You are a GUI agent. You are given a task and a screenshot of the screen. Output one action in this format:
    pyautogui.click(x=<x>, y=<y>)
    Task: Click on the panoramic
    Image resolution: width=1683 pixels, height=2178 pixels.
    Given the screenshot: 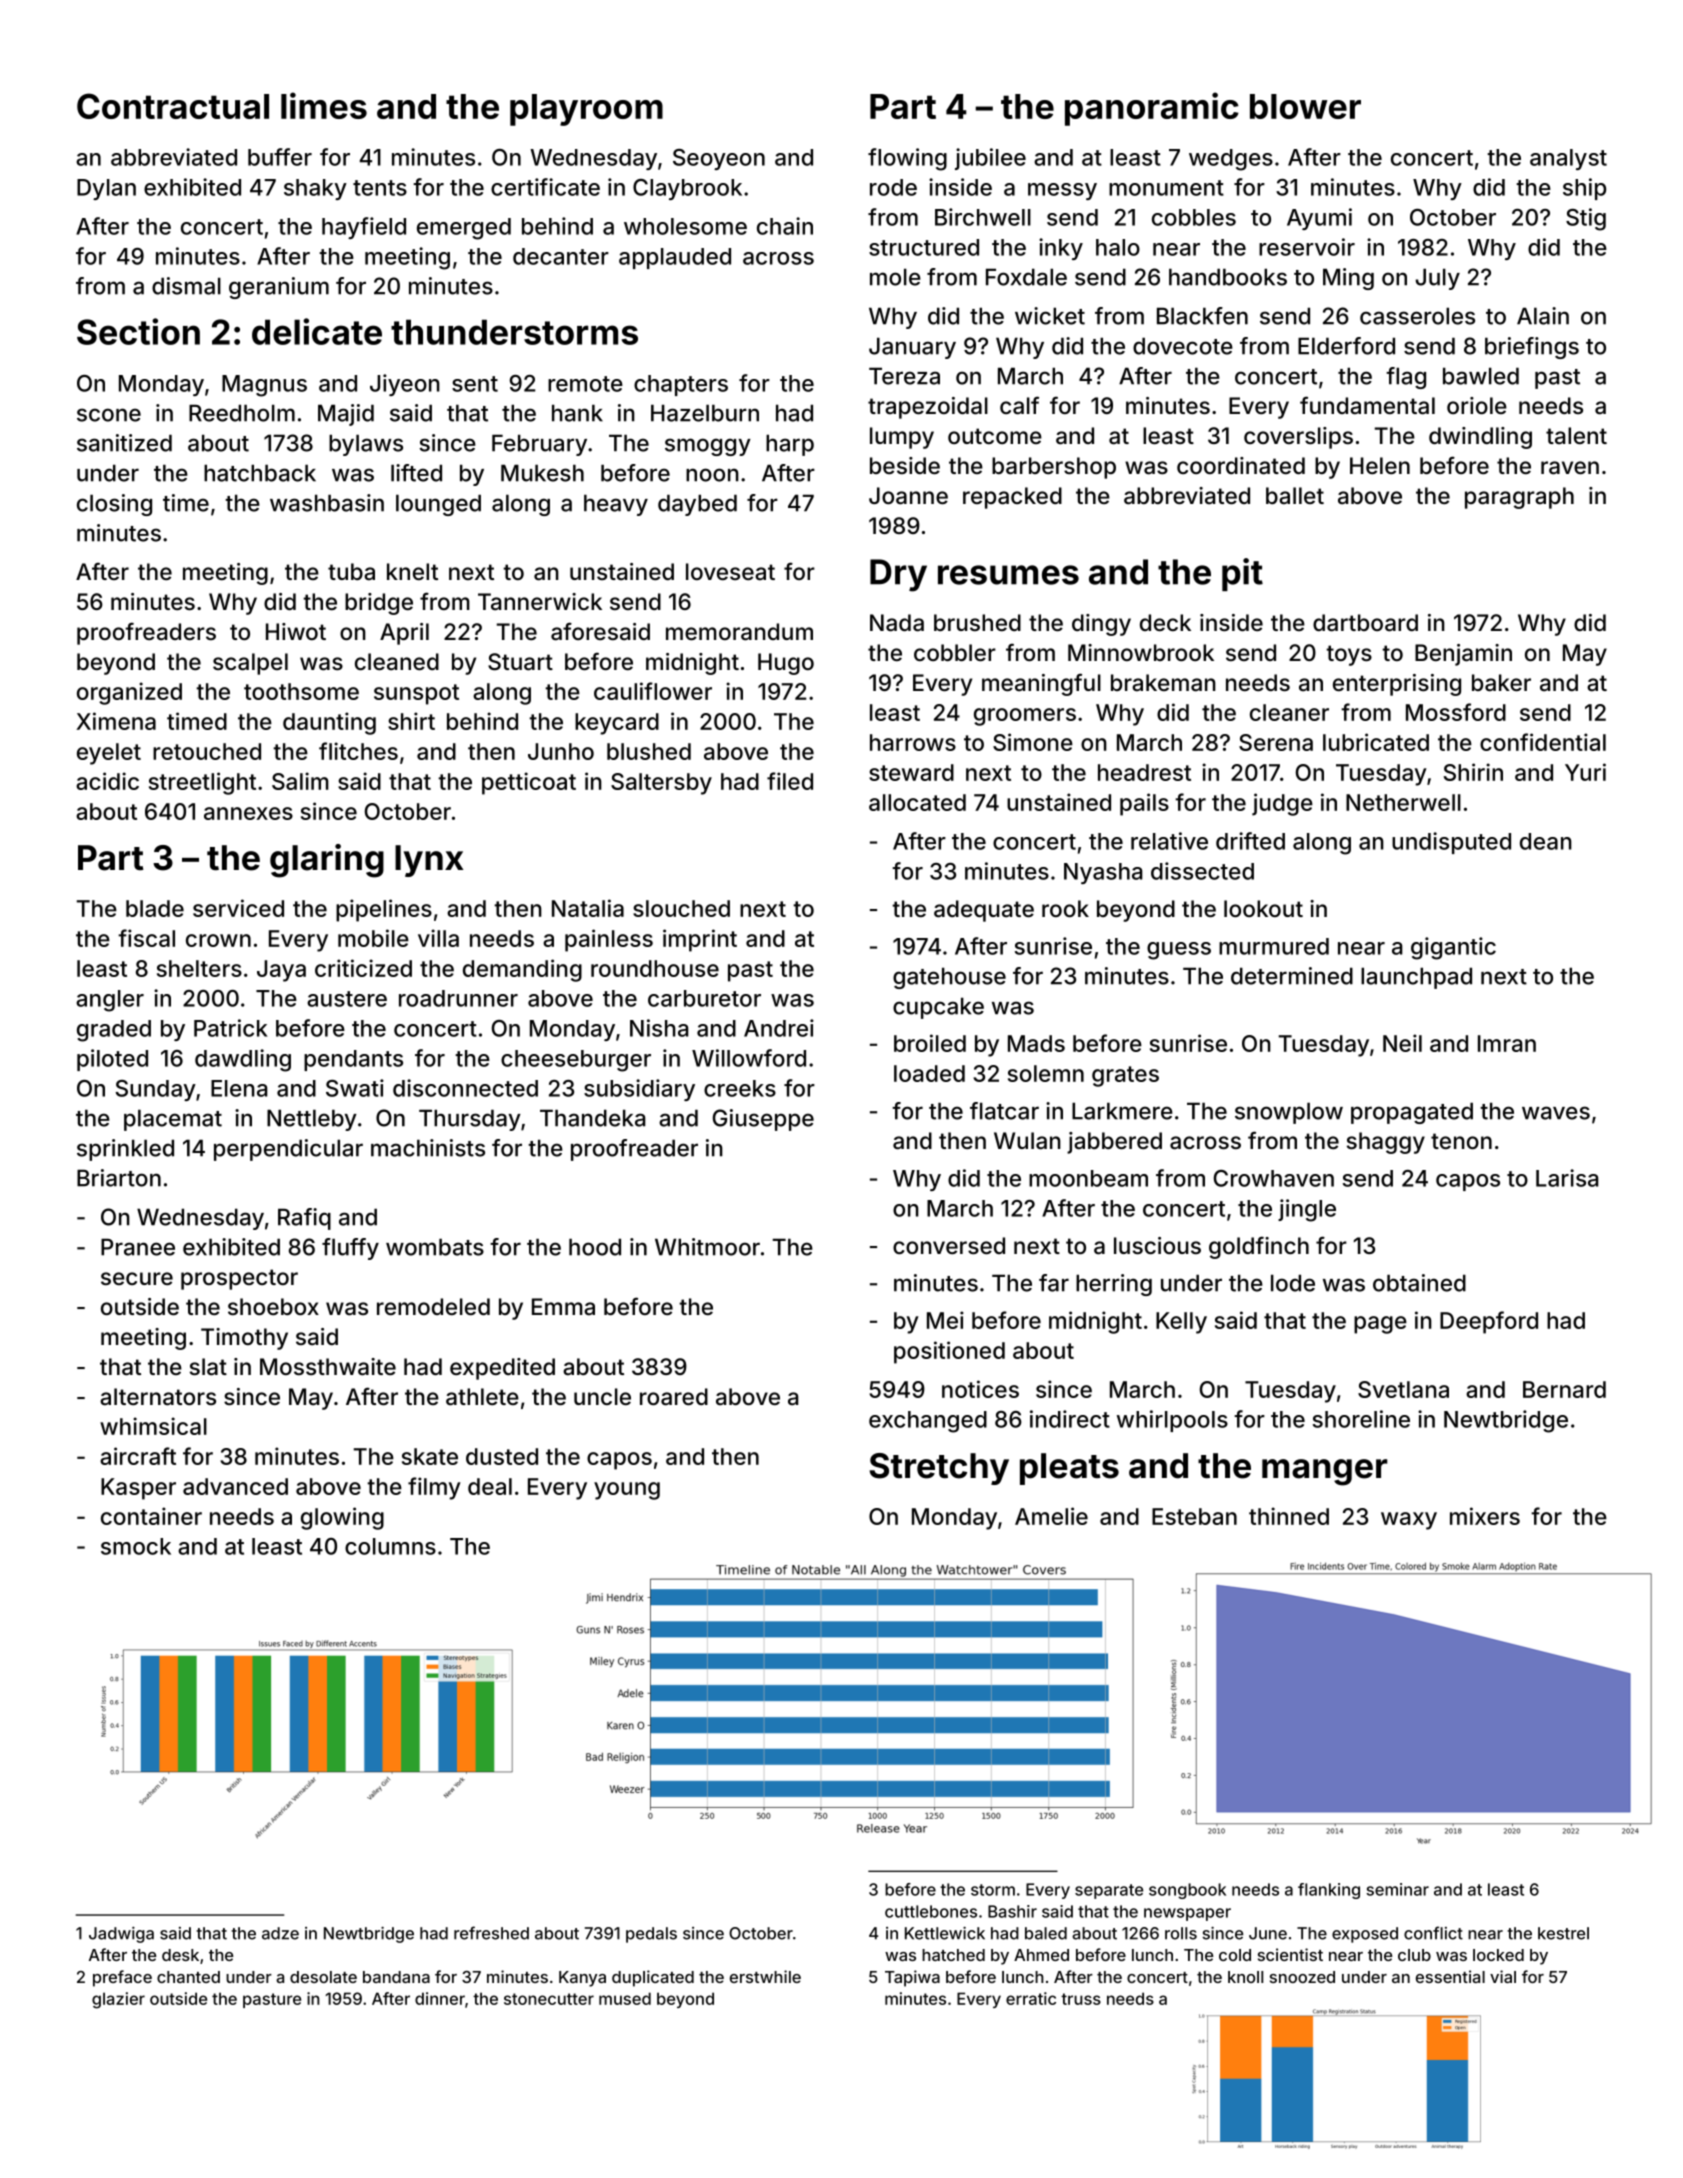 What is the action you would take?
    pyautogui.click(x=1152, y=109)
